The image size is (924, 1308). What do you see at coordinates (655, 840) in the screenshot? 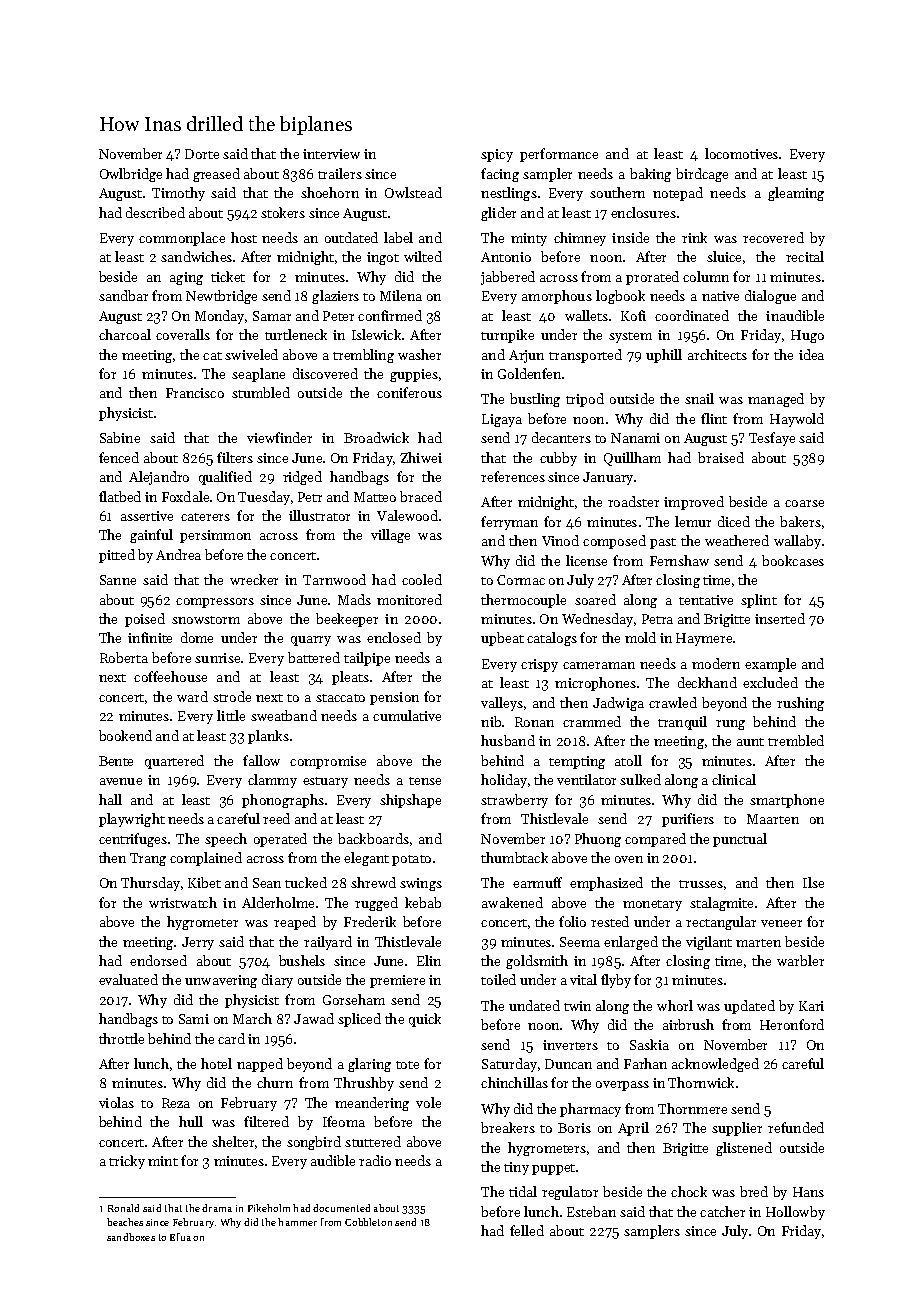
I see `compared` at bounding box center [655, 840].
